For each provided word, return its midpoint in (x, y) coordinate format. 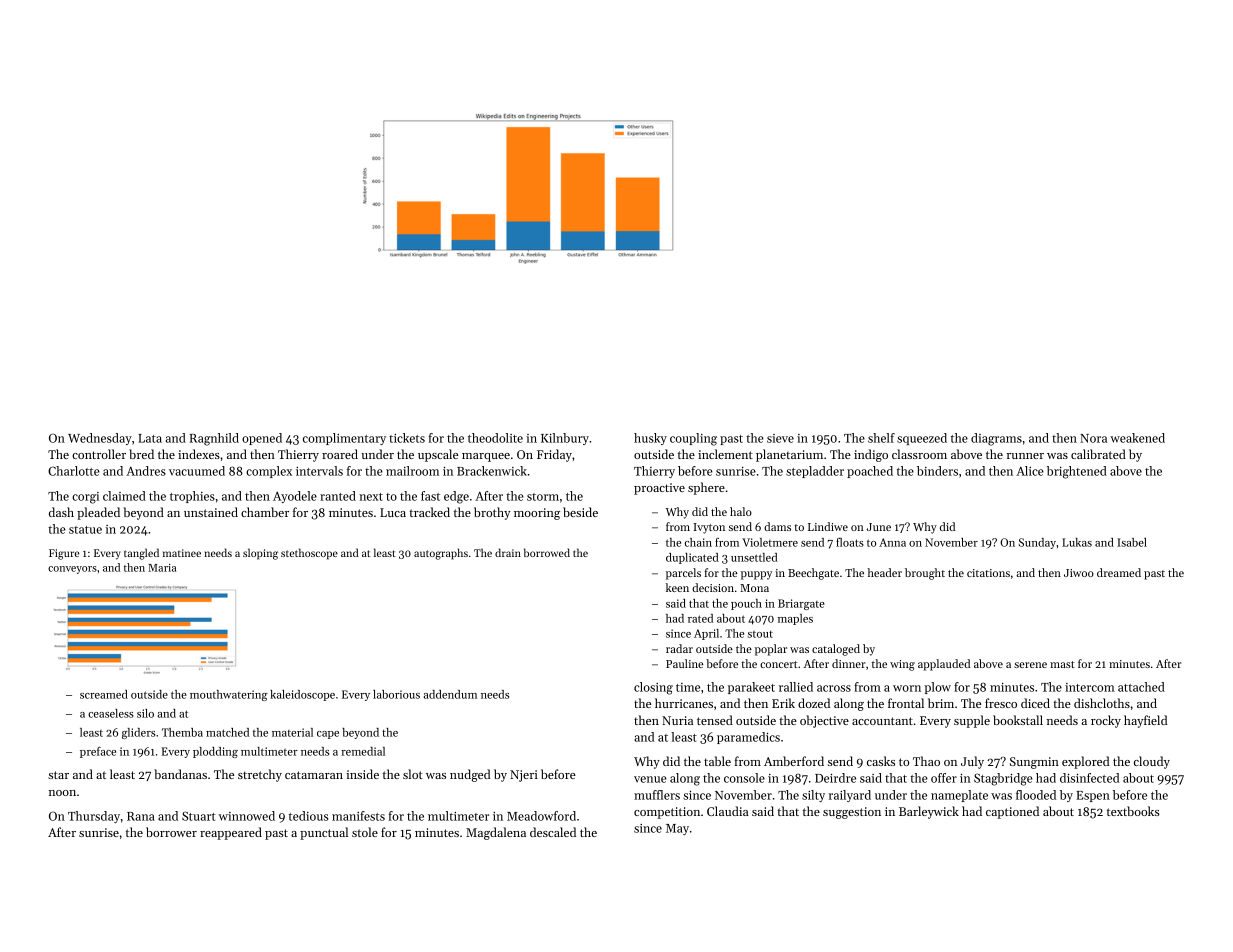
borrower (171, 832)
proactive (659, 489)
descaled (553, 832)
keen (677, 587)
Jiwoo (1079, 573)
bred (141, 454)
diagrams (996, 439)
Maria (162, 568)
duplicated (692, 558)
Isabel (1132, 542)
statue (85, 530)
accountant (882, 721)
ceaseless (111, 713)
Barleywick (929, 812)
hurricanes (684, 703)
